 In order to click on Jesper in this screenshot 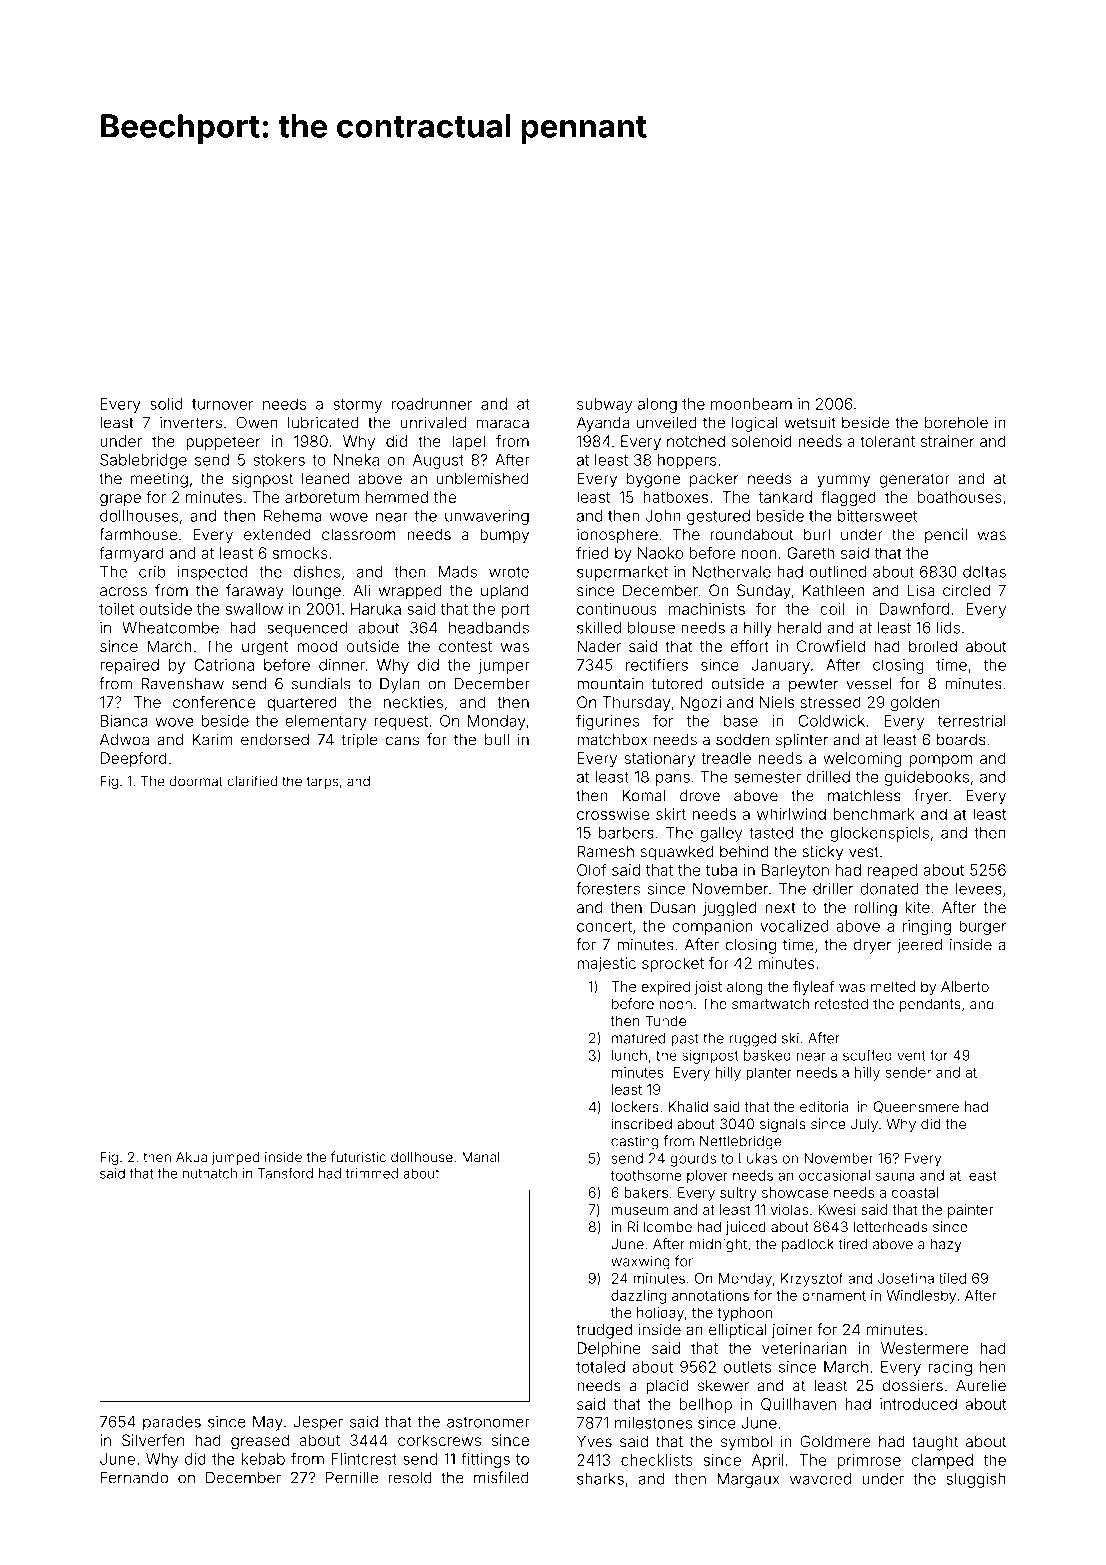, I will do `click(318, 1423)`.
